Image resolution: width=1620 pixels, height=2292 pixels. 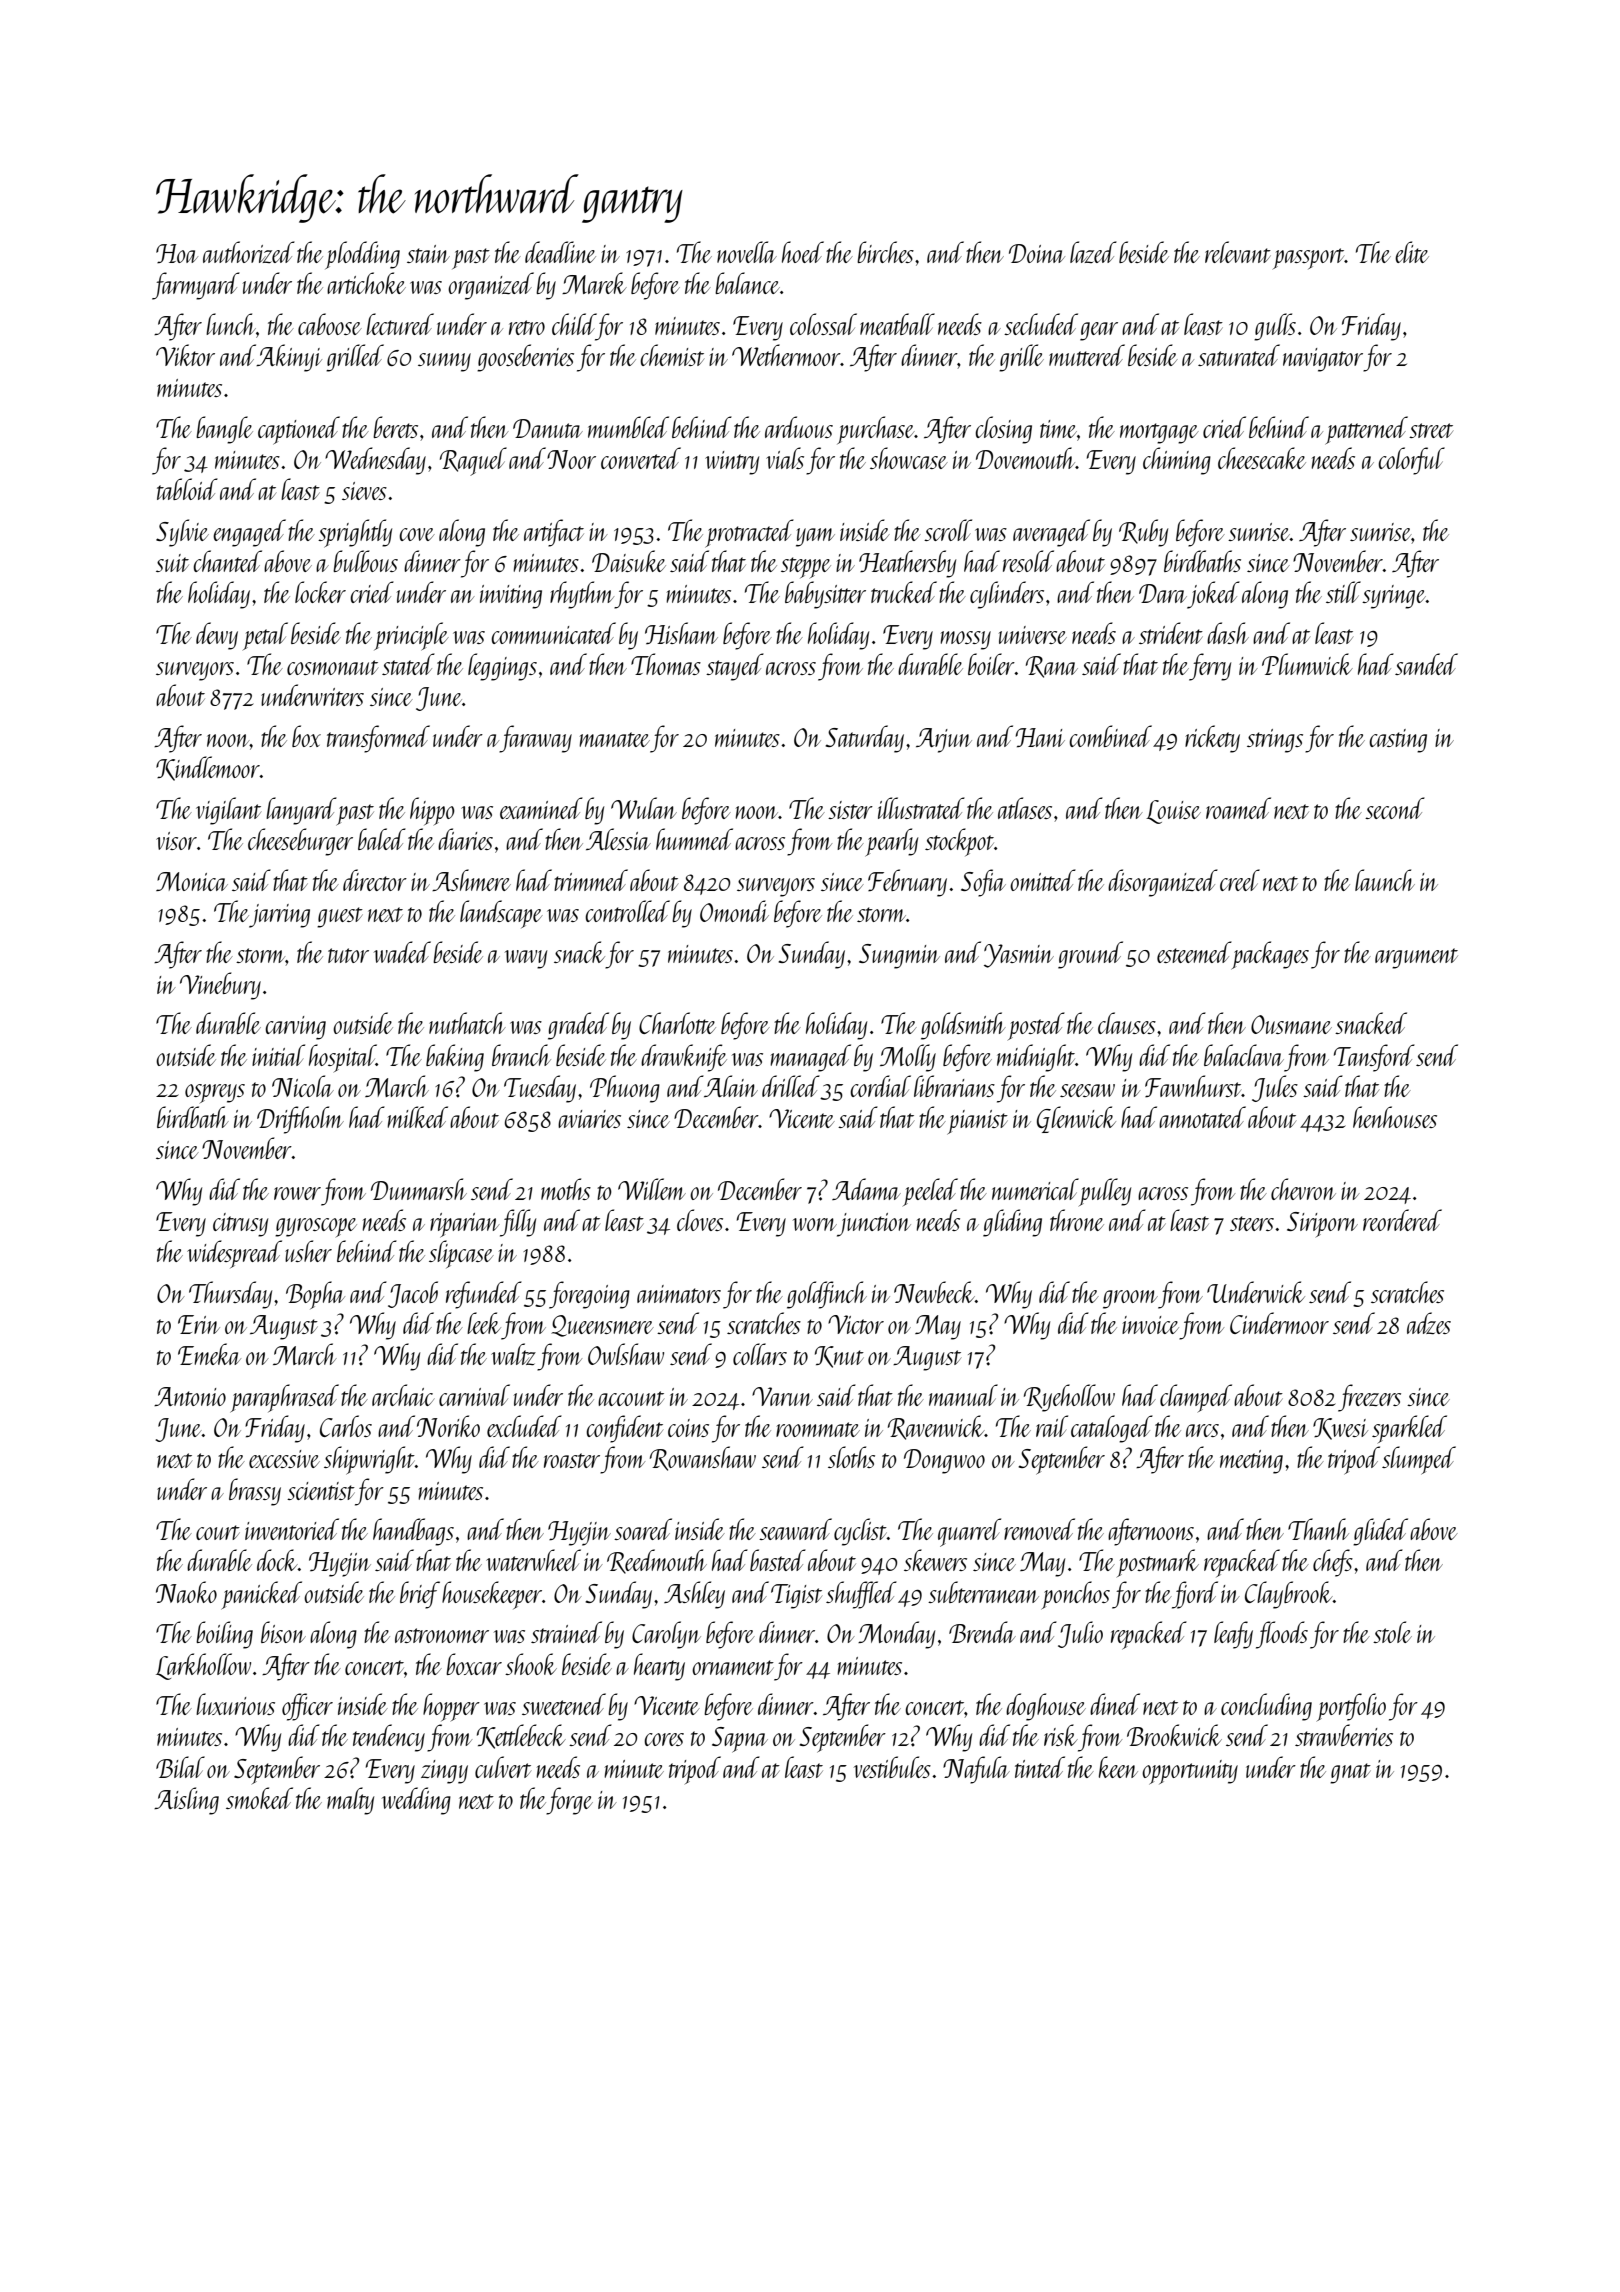 I want to click on Alain, so click(x=731, y=1086).
